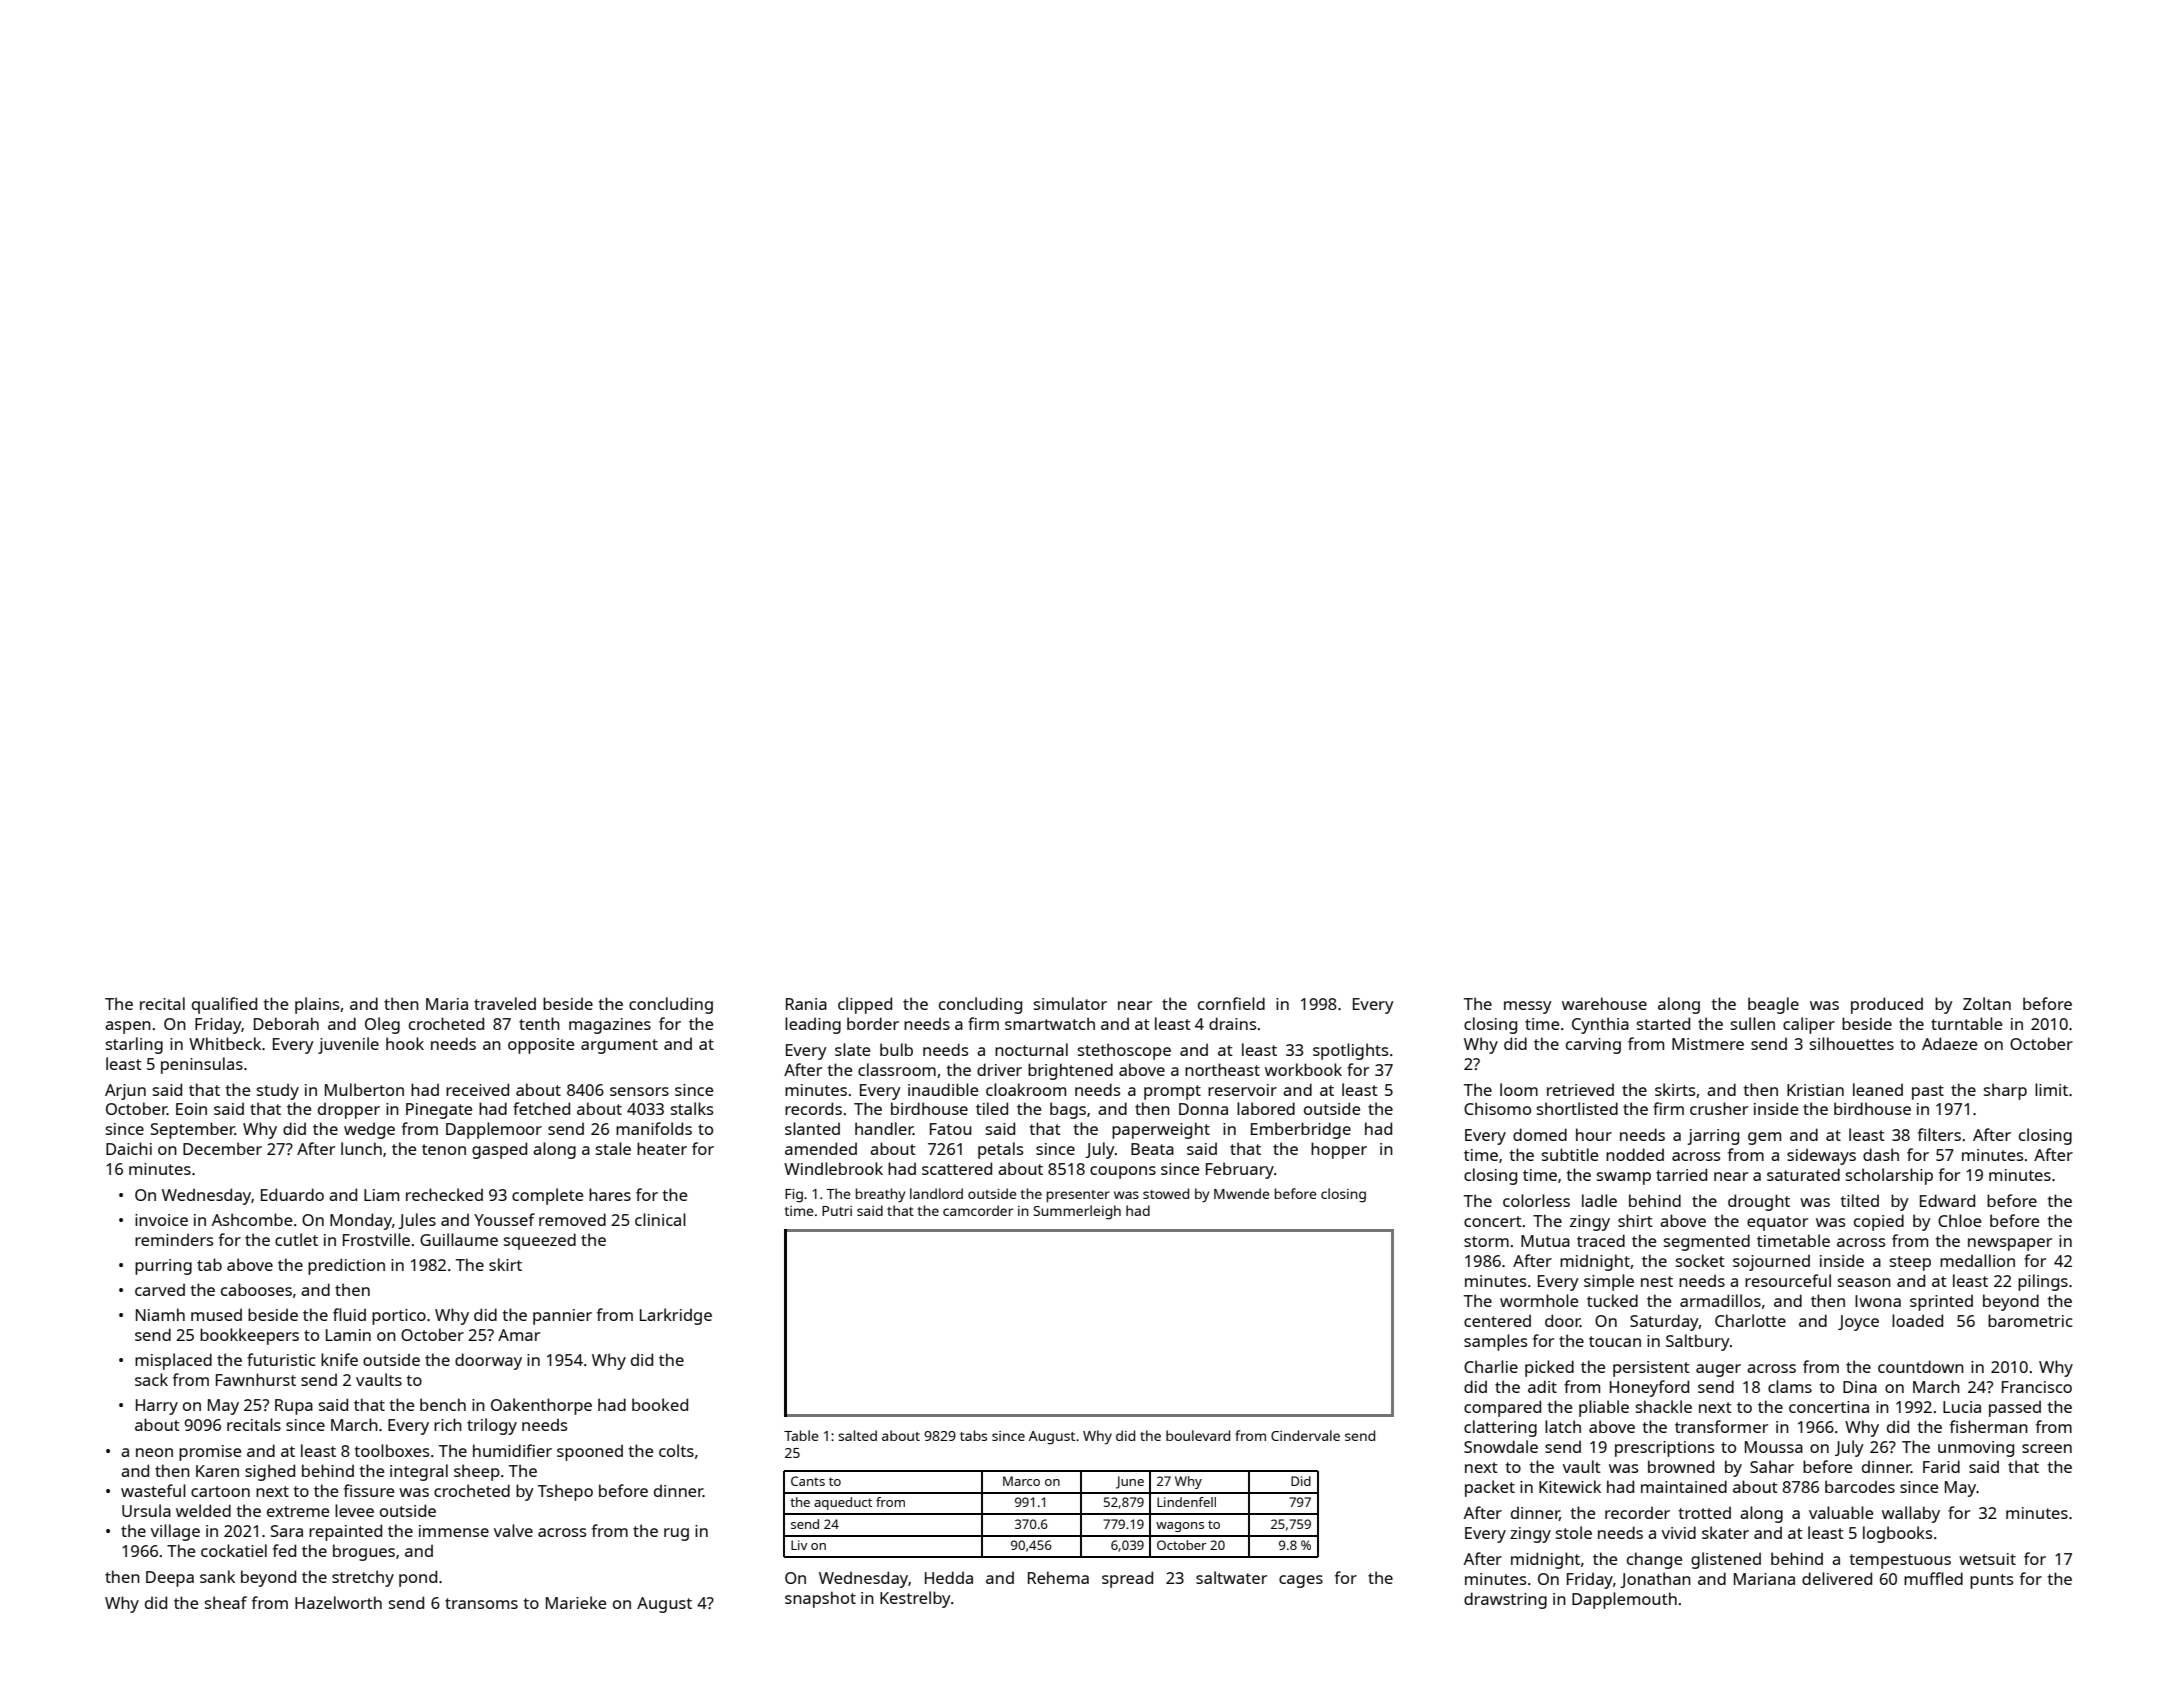  What do you see at coordinates (1897, 1534) in the screenshot?
I see `logbooks` at bounding box center [1897, 1534].
